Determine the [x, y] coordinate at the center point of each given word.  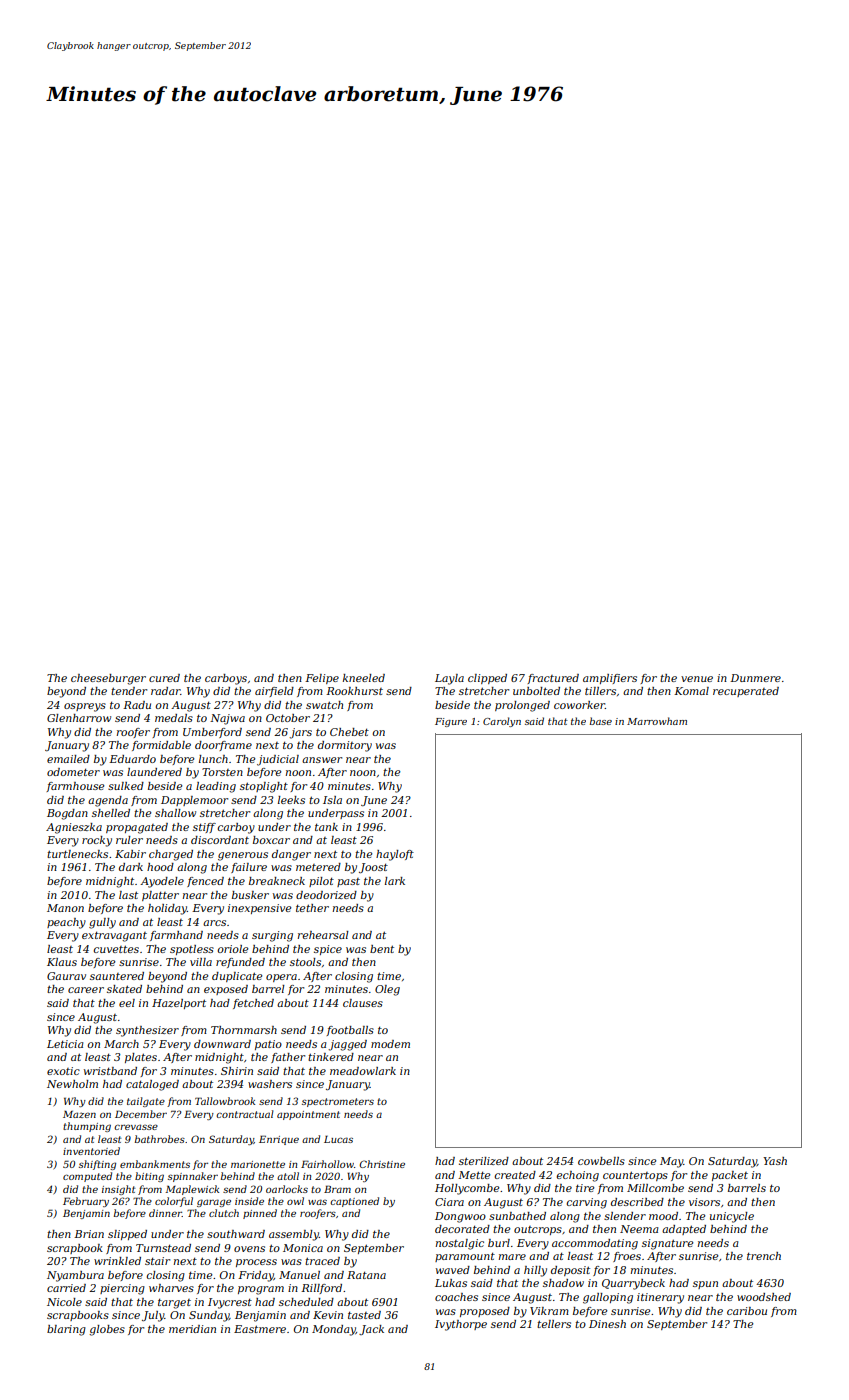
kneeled [364, 678]
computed [87, 1177]
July [153, 1316]
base [601, 721]
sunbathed [517, 1216]
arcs [214, 923]
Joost [373, 868]
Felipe [322, 679]
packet [730, 1176]
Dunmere [755, 678]
